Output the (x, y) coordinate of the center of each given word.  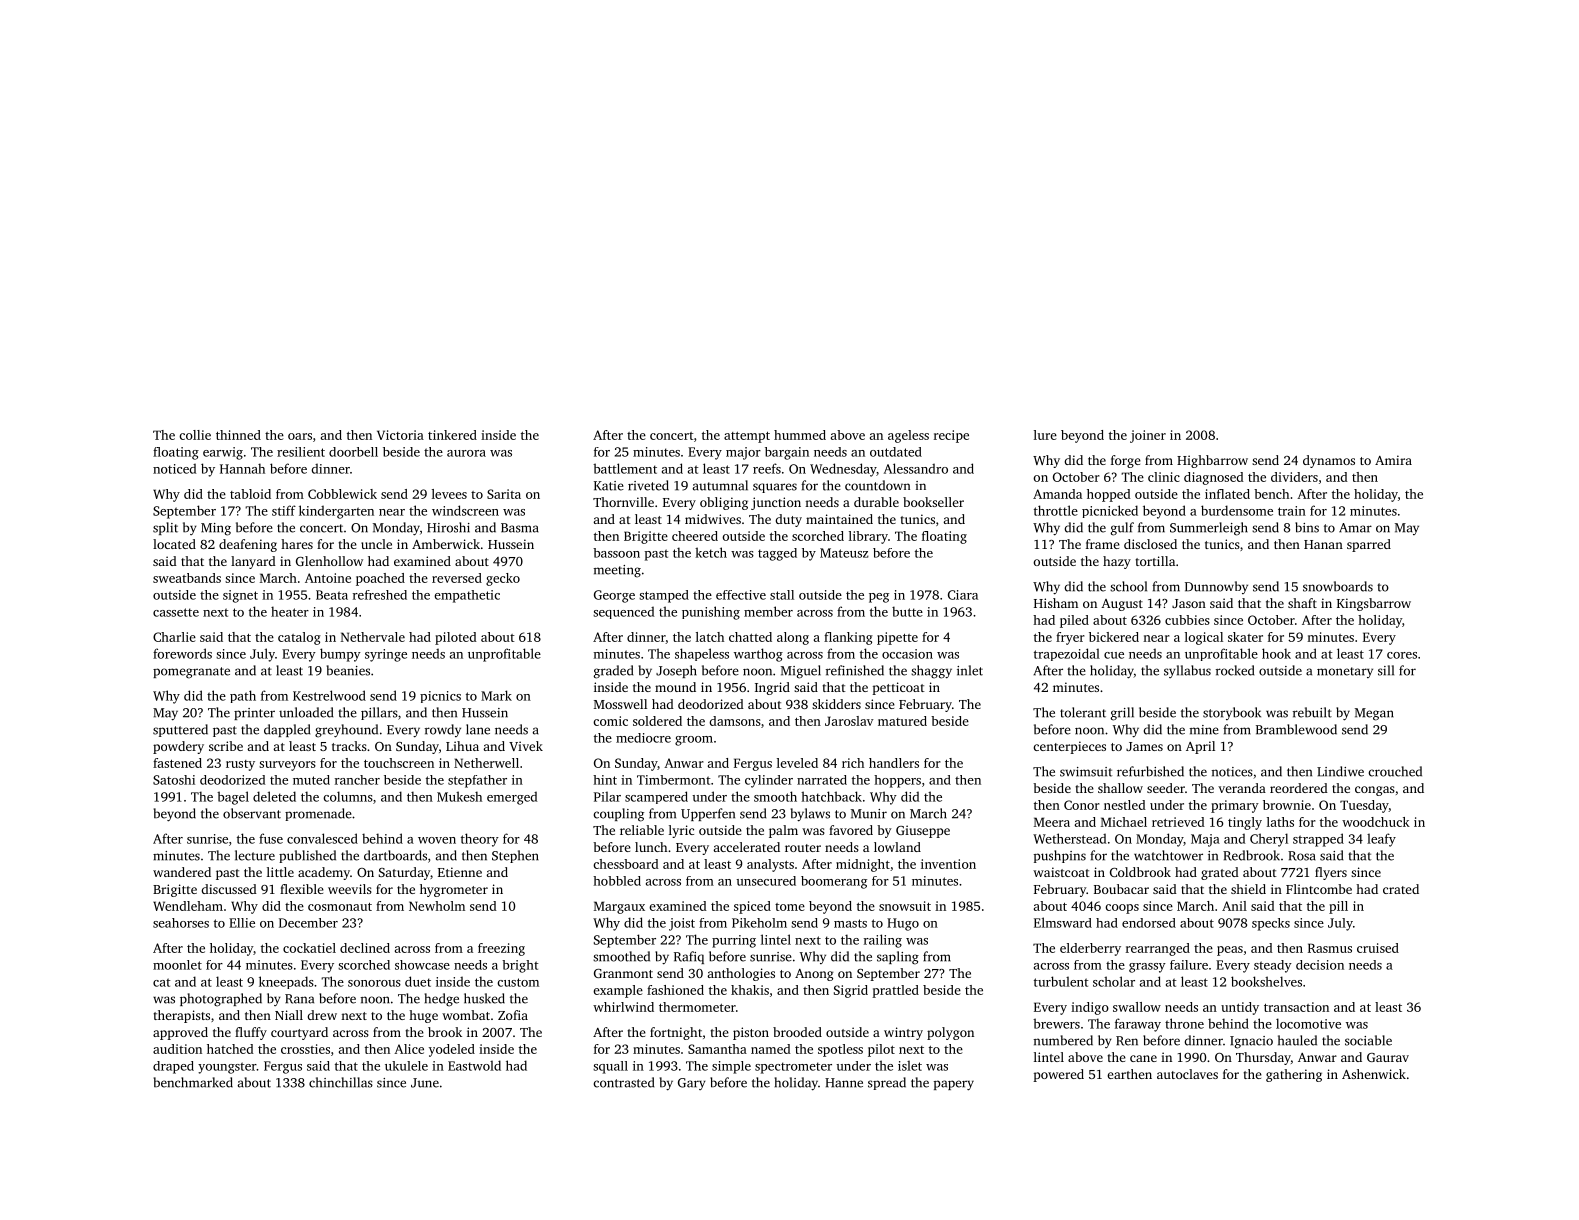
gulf (1122, 529)
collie (195, 435)
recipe (951, 436)
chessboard (626, 864)
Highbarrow (1212, 461)
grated (1220, 873)
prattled (895, 991)
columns (348, 796)
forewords (182, 653)
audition (177, 1049)
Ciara (963, 595)
